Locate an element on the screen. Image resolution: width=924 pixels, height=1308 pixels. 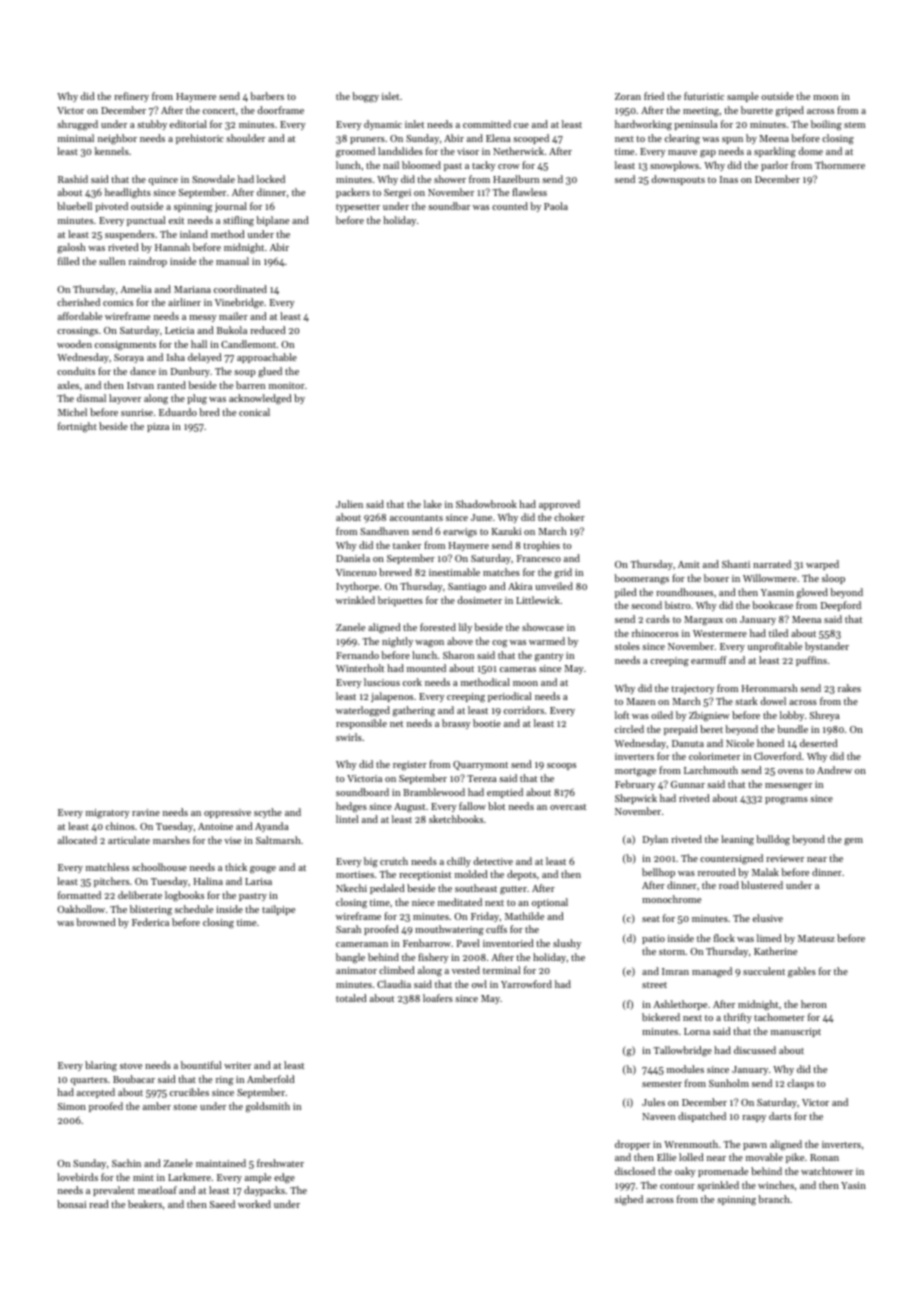
loafers is located at coordinates (438, 998).
